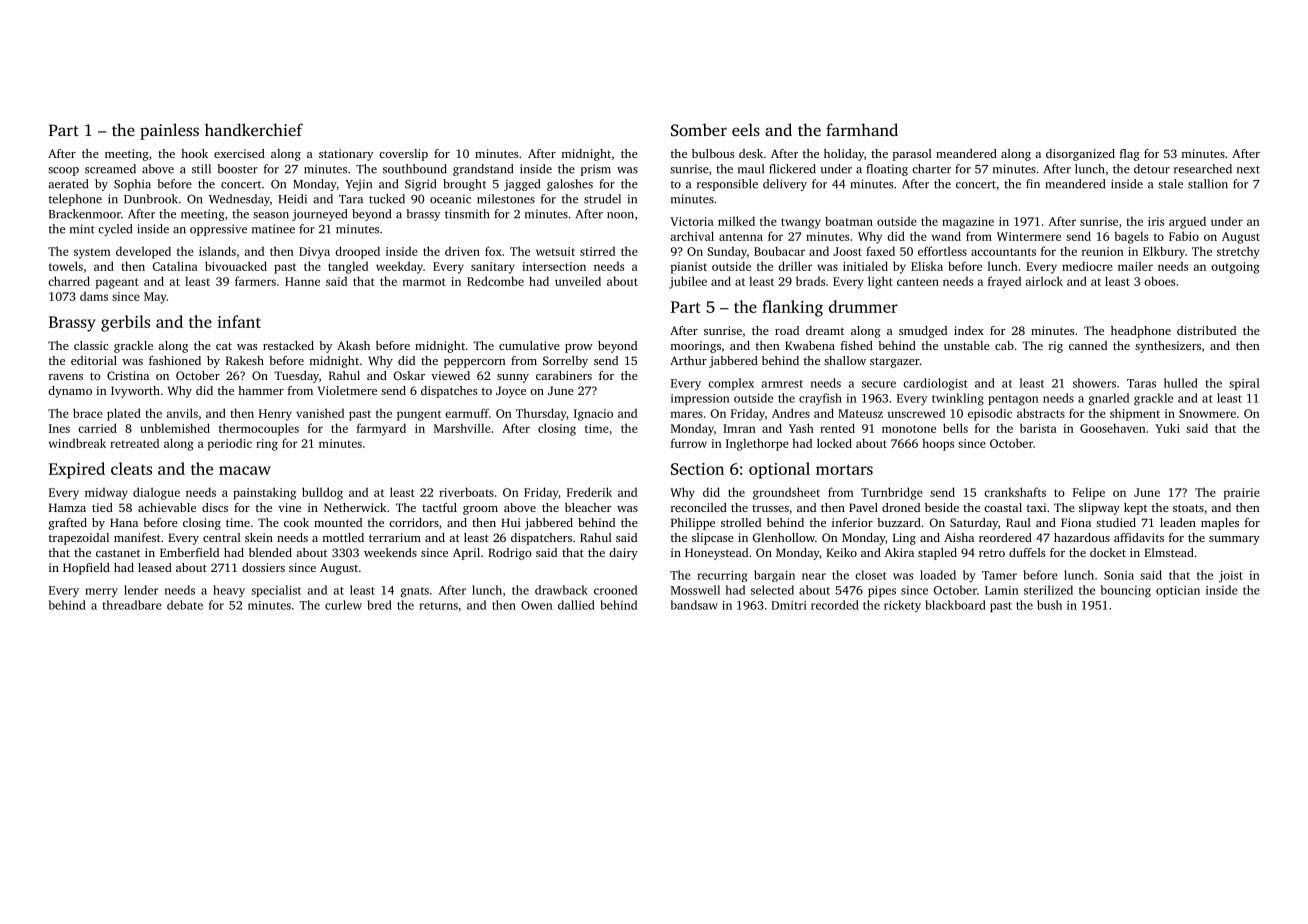  I want to click on gnats, so click(414, 592).
